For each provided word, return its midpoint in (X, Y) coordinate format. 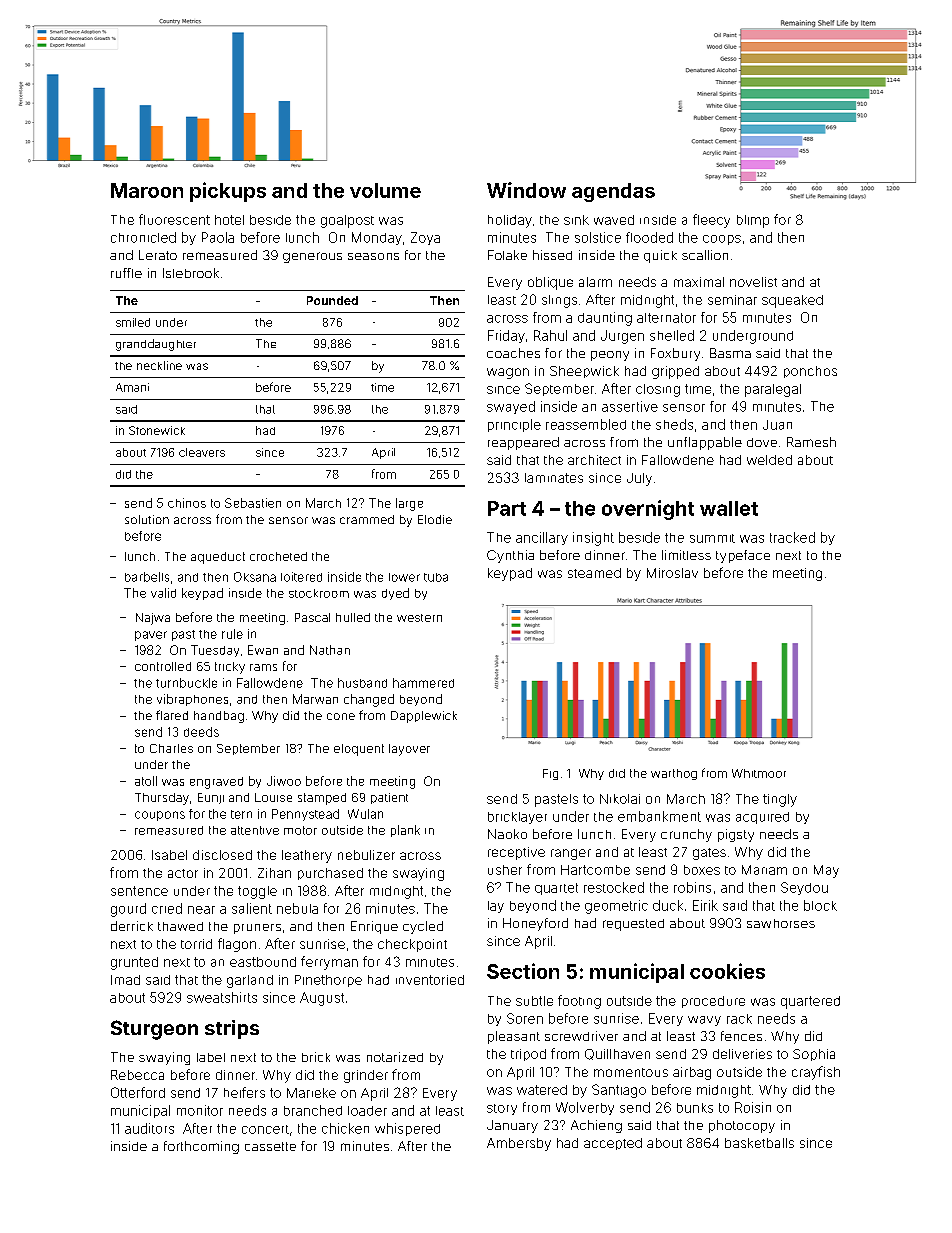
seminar (732, 300)
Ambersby (519, 1144)
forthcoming (201, 1147)
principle (514, 425)
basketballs (759, 1143)
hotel (229, 220)
